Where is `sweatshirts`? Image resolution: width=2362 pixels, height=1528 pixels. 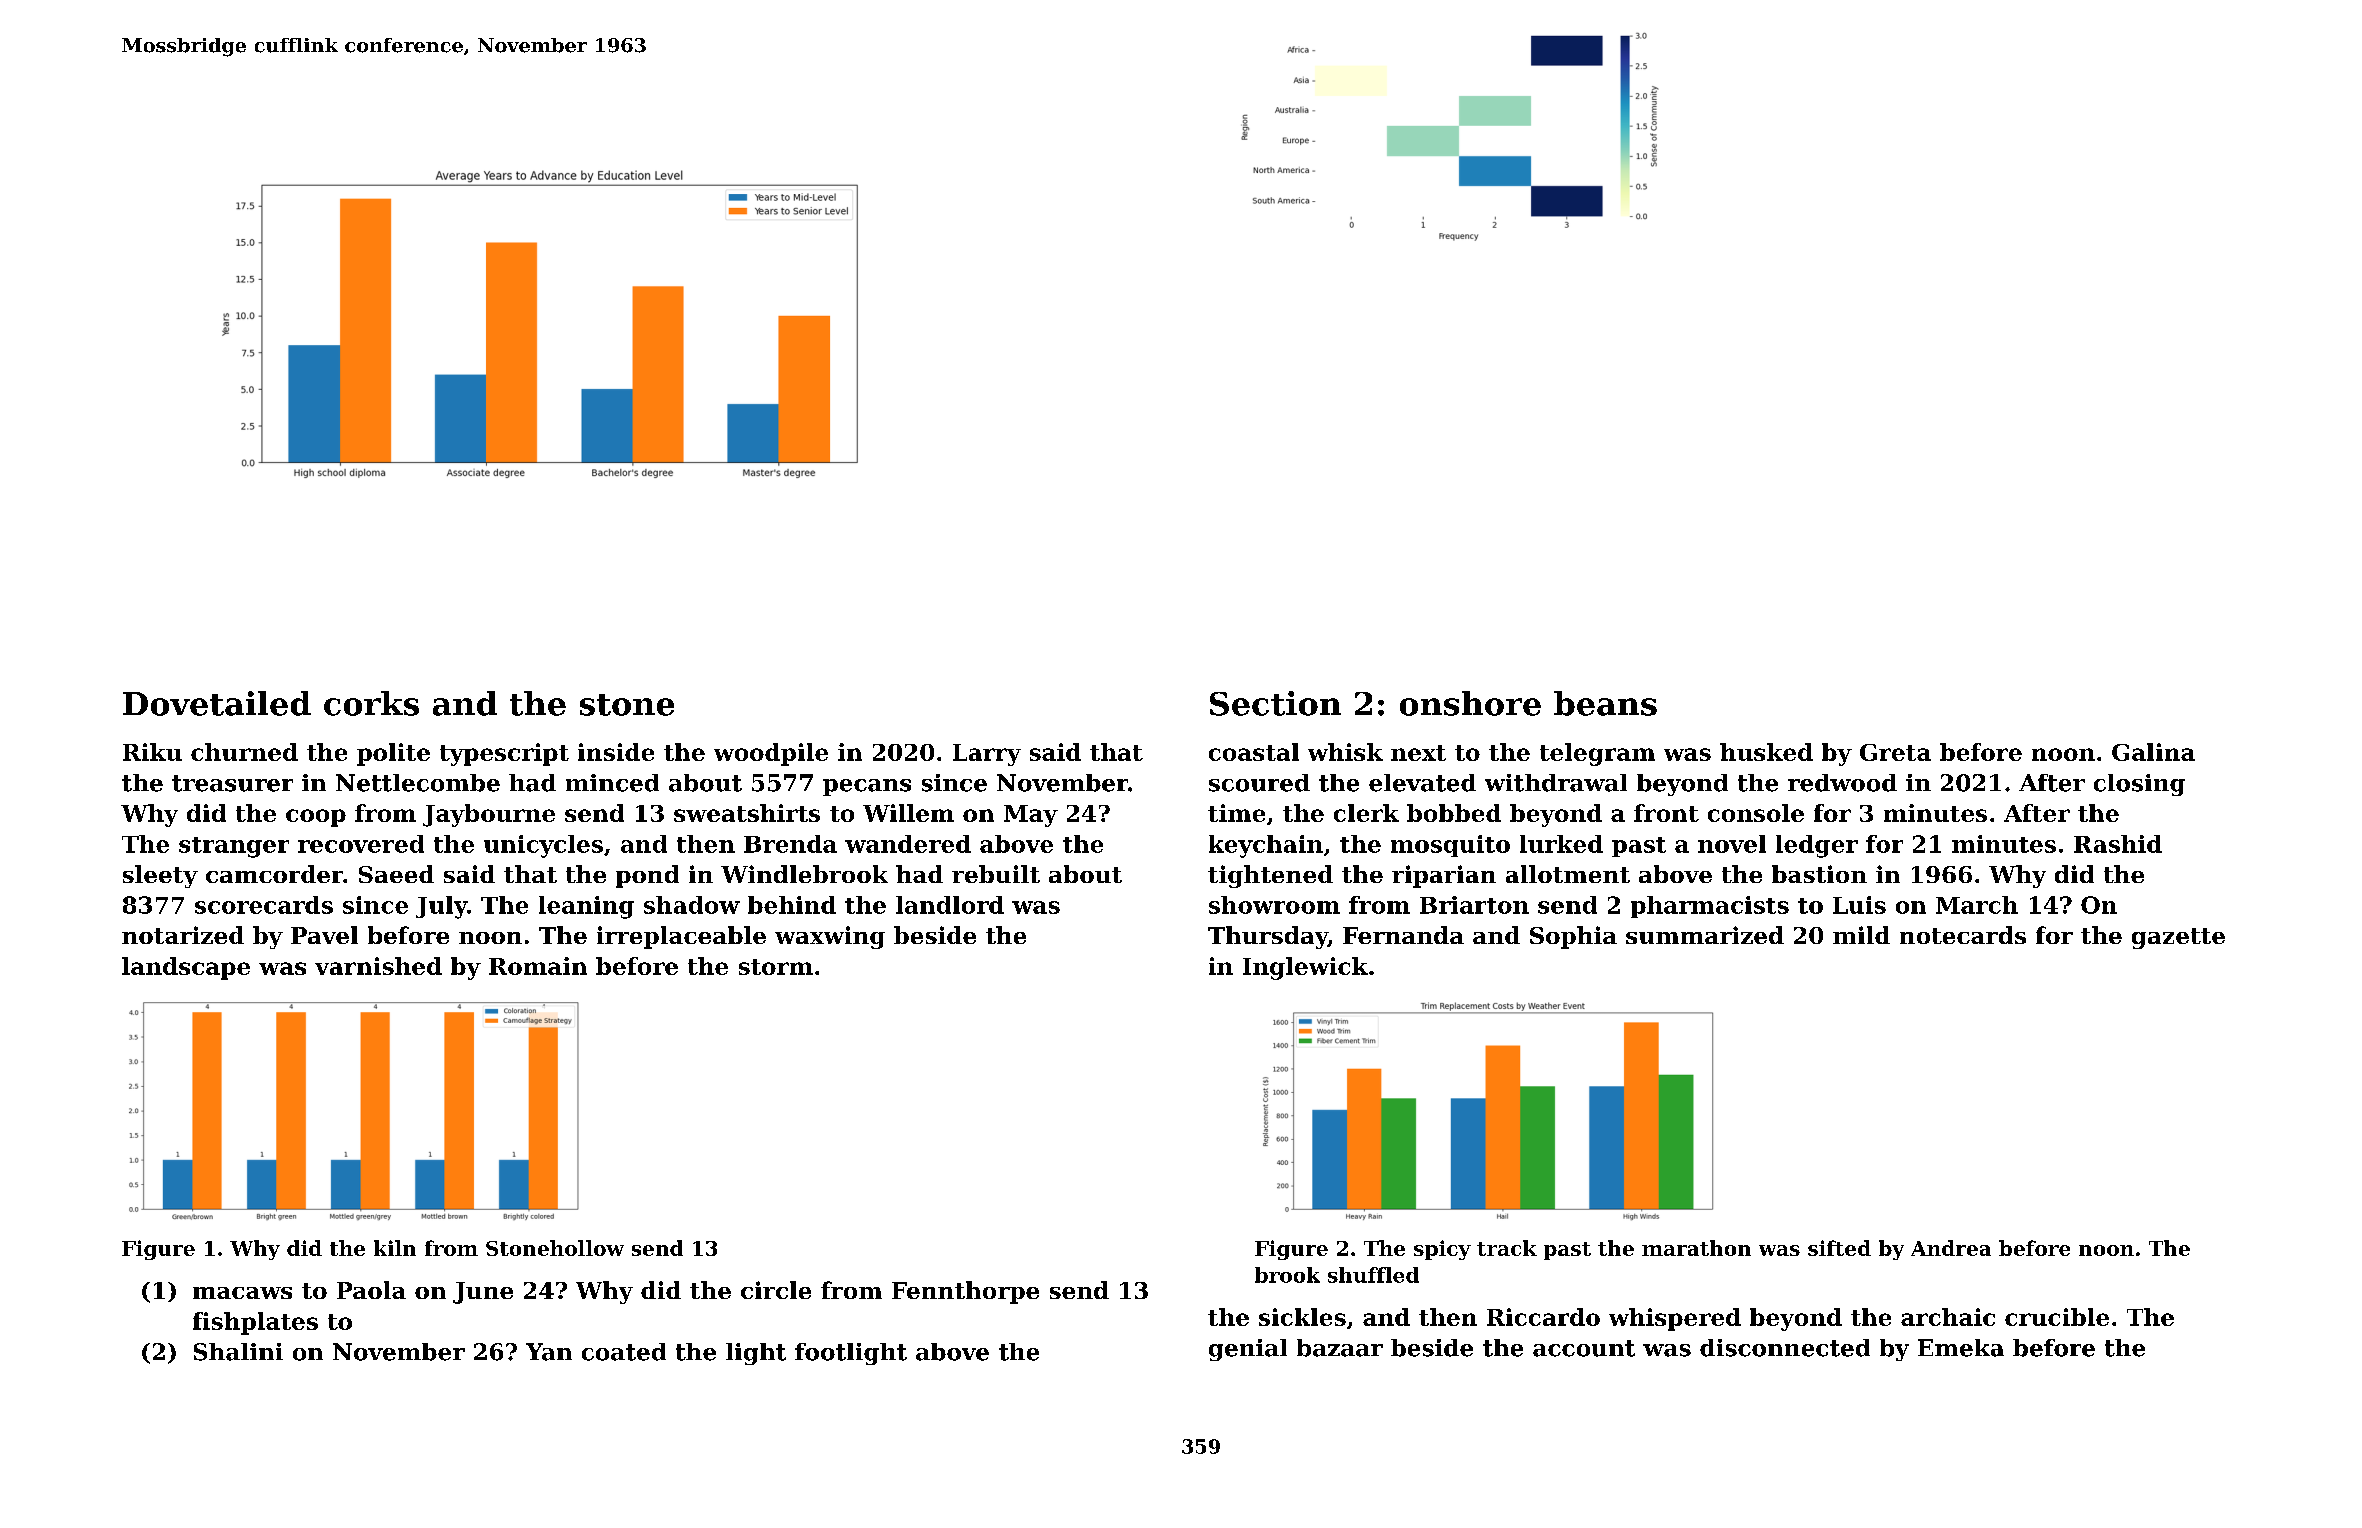 sweatshirts is located at coordinates (747, 813).
